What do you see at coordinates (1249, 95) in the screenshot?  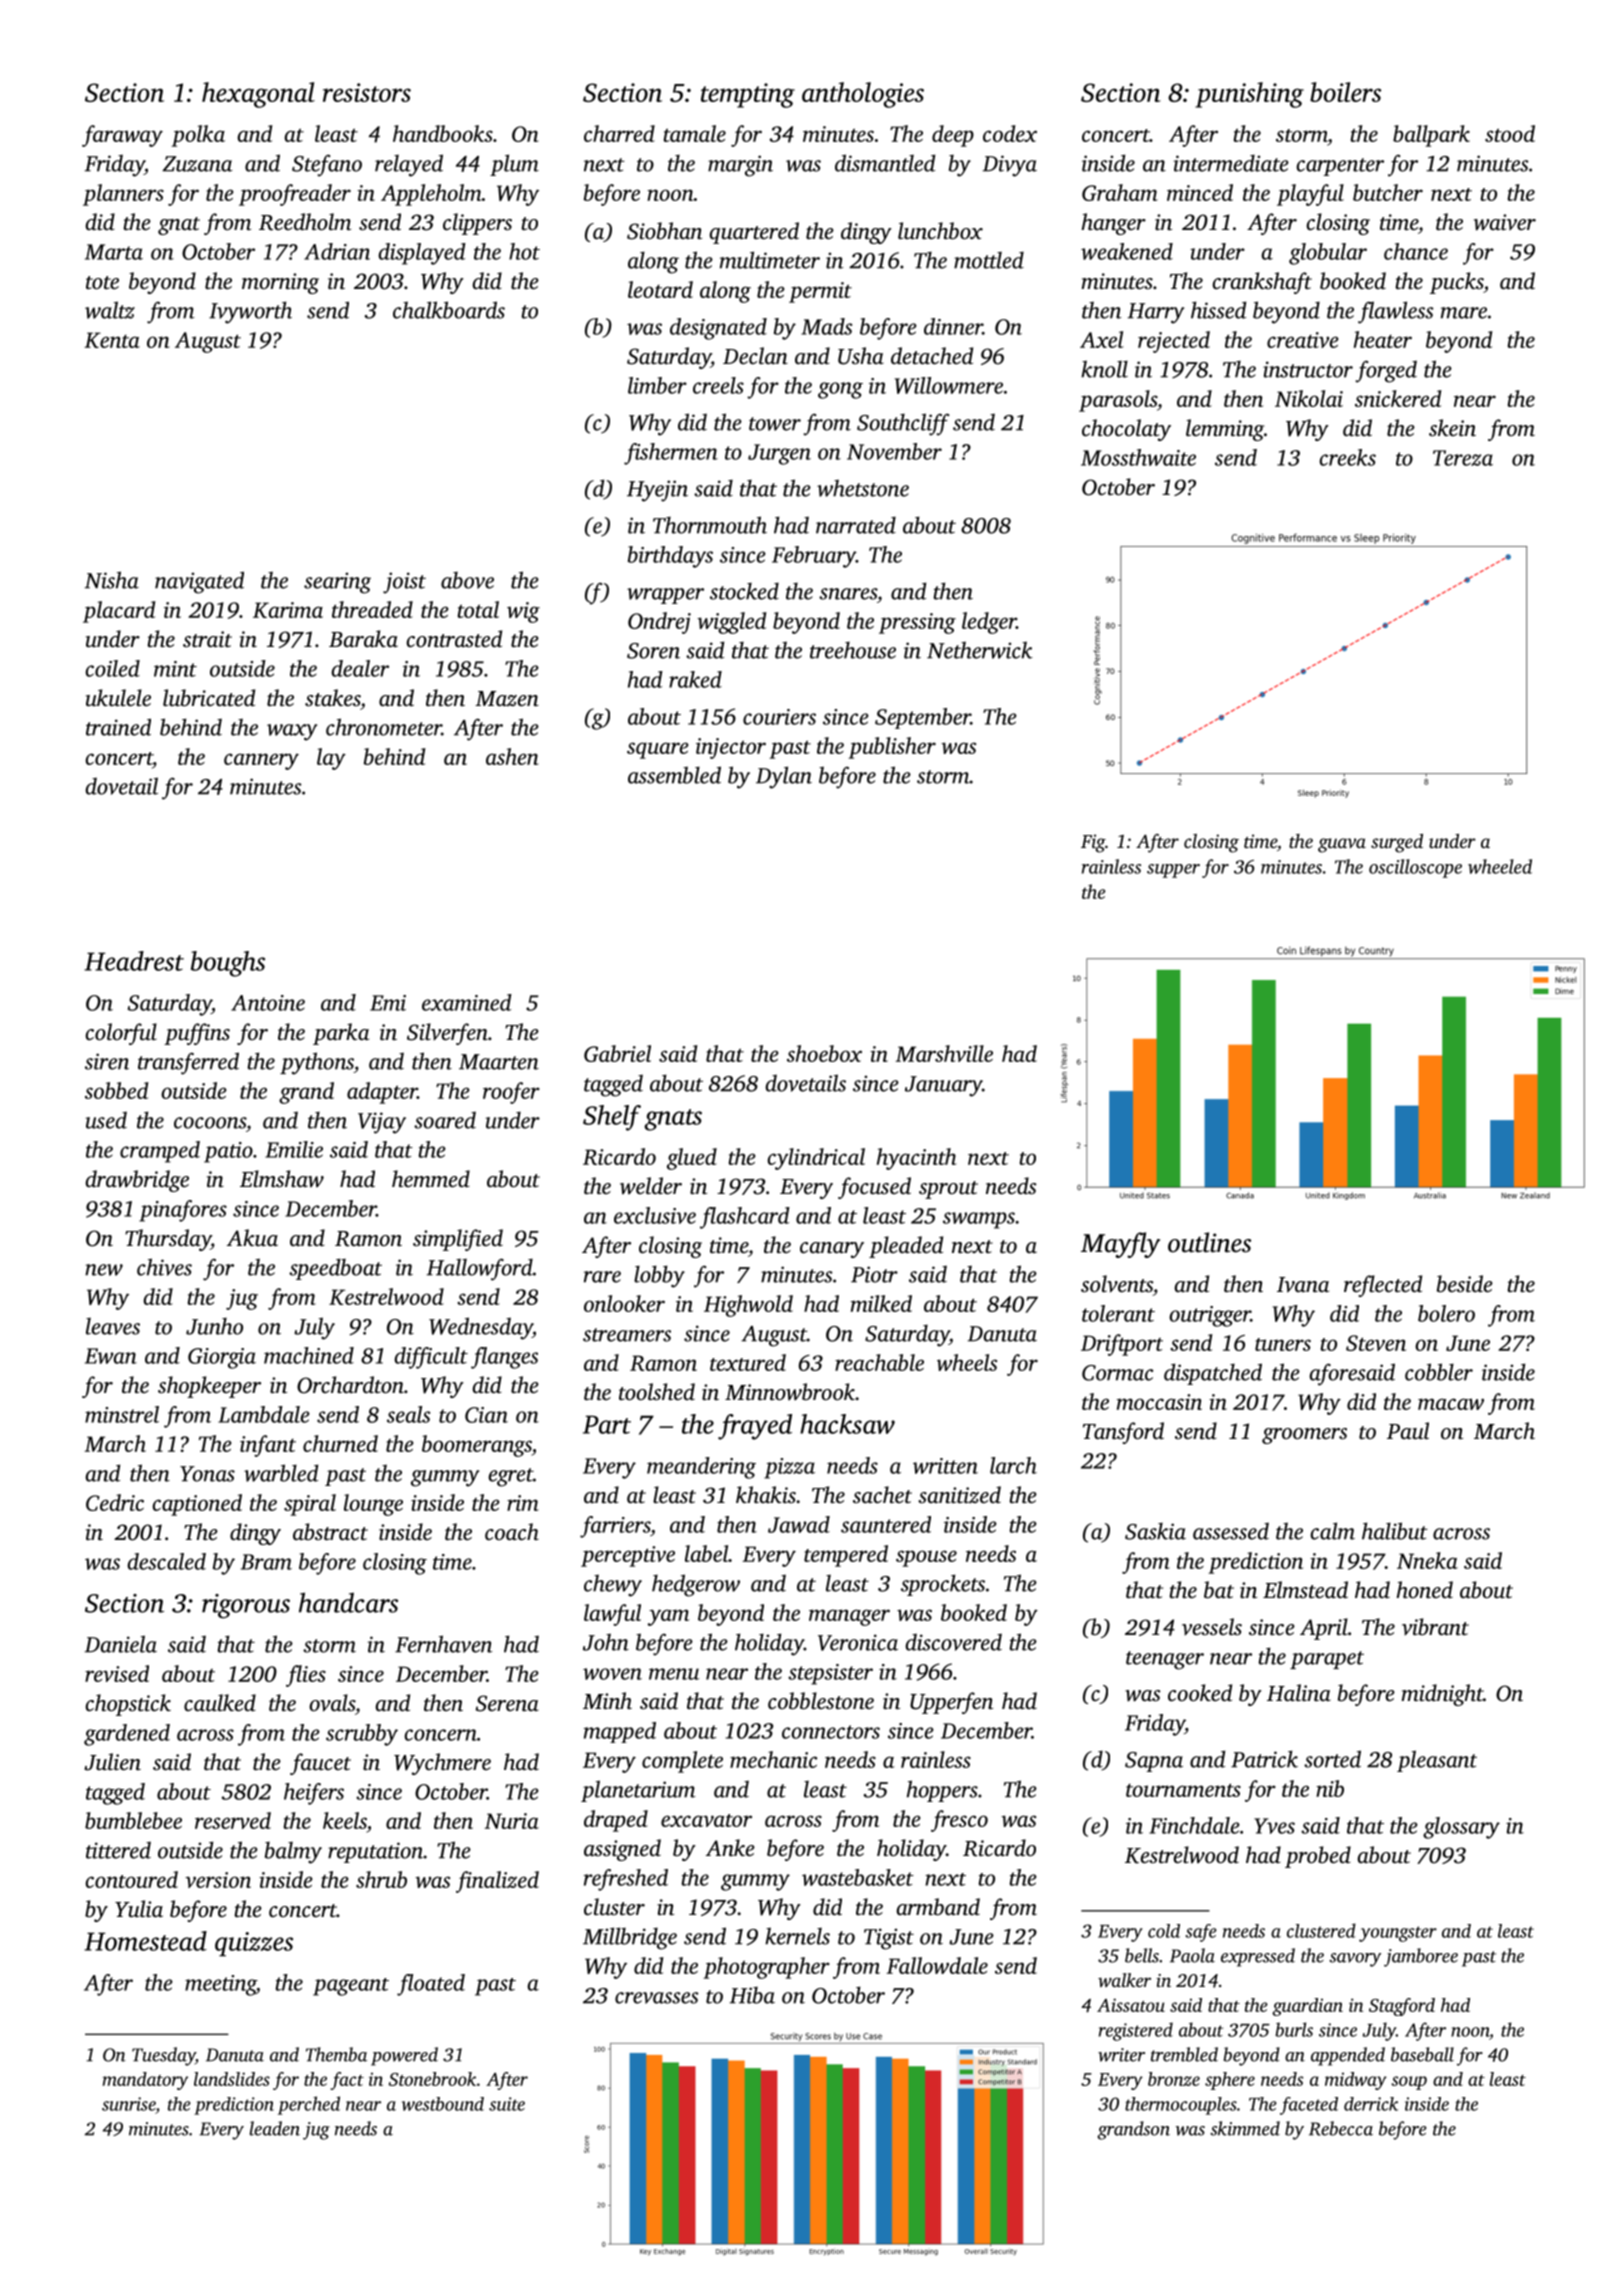 I see `punishing` at bounding box center [1249, 95].
